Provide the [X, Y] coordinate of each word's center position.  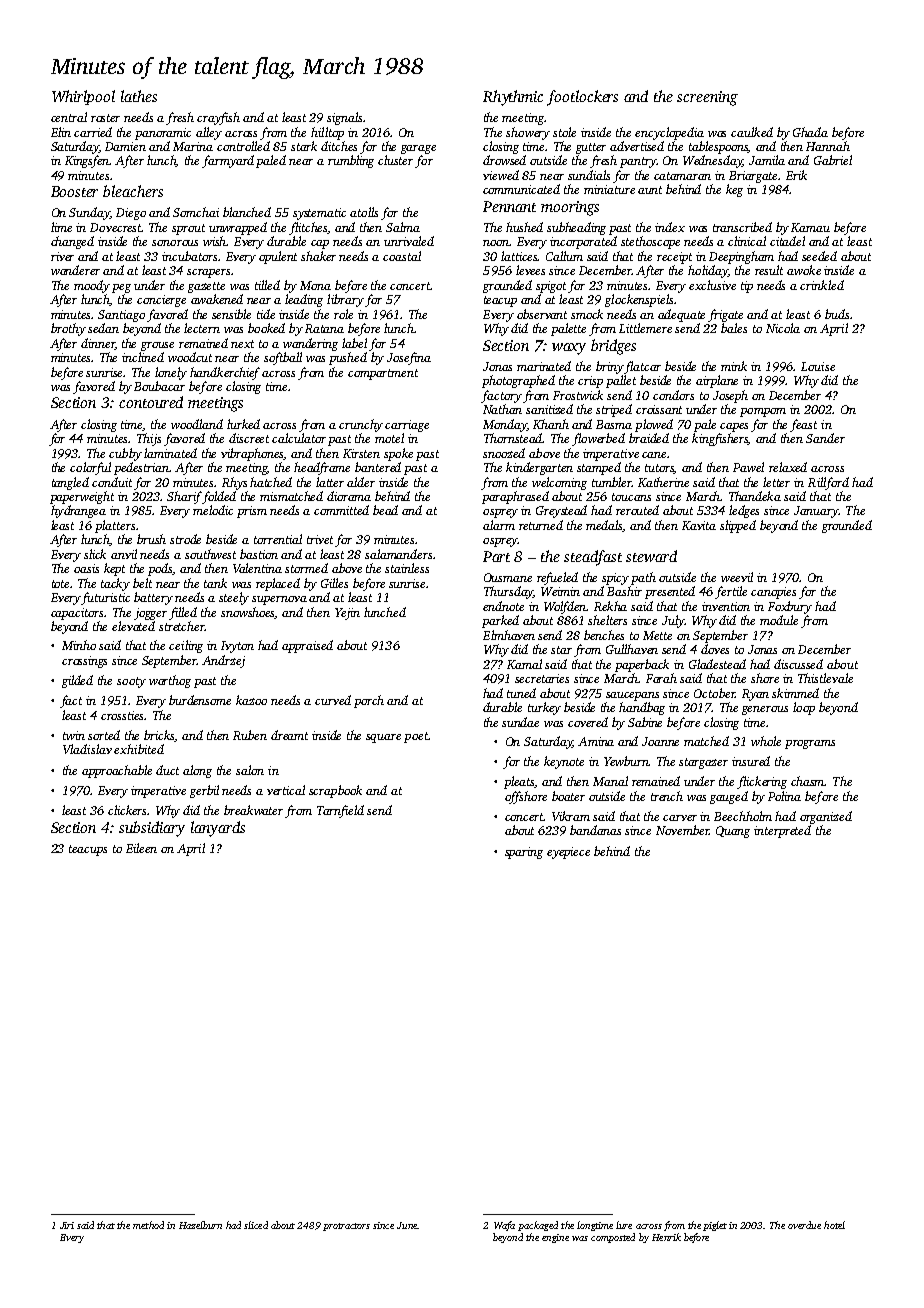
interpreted [782, 831]
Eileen [141, 848]
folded [219, 497]
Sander [825, 438]
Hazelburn [200, 1225]
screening [707, 98]
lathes [139, 96]
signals [344, 118]
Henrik [666, 1237]
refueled [557, 578]
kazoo [251, 700]
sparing [524, 853]
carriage [407, 426]
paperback [642, 665]
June [407, 1225]
